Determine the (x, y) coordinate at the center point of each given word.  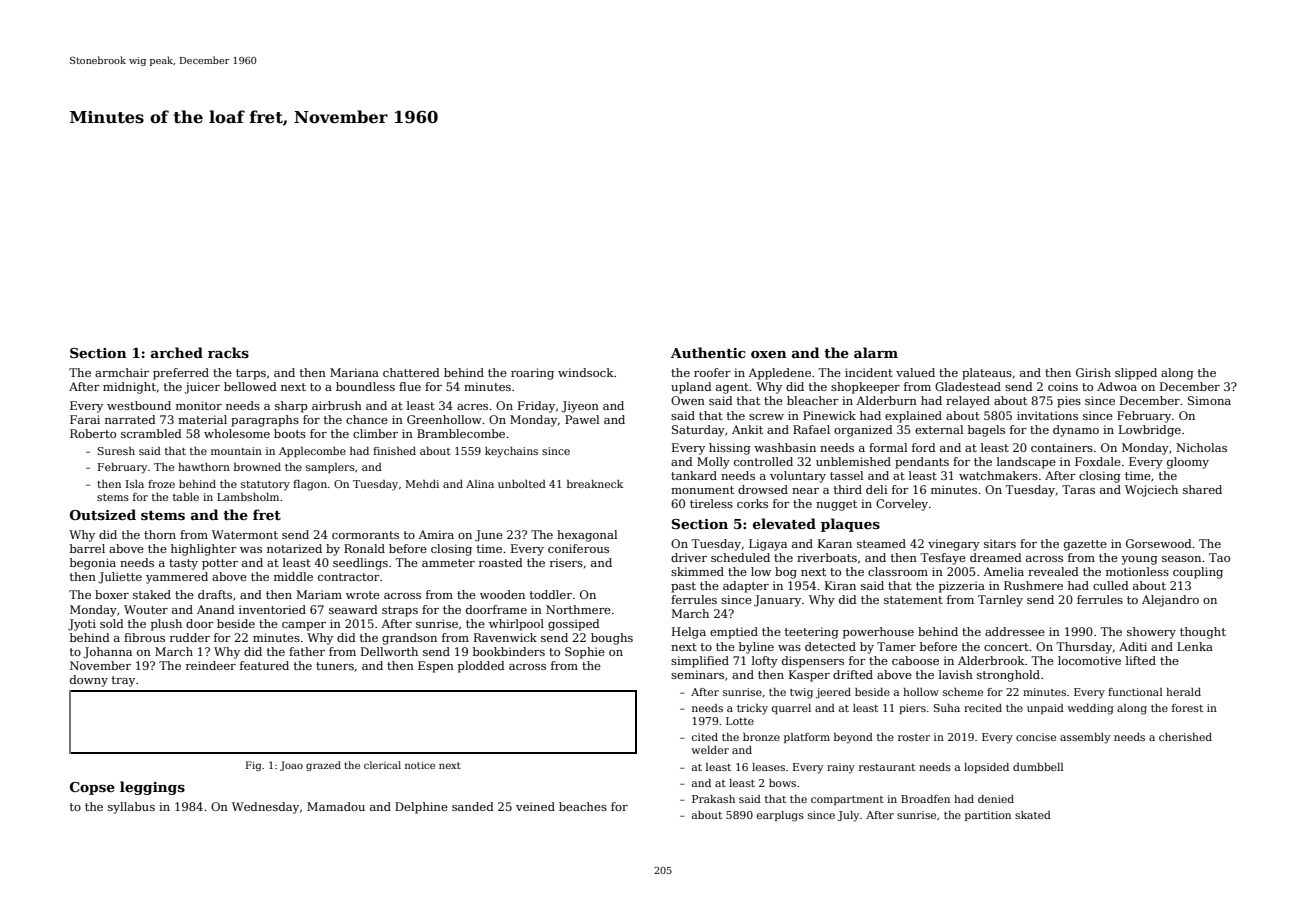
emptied (734, 633)
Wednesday (265, 808)
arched (177, 352)
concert (1006, 647)
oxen (769, 354)
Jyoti (82, 625)
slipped (1136, 374)
